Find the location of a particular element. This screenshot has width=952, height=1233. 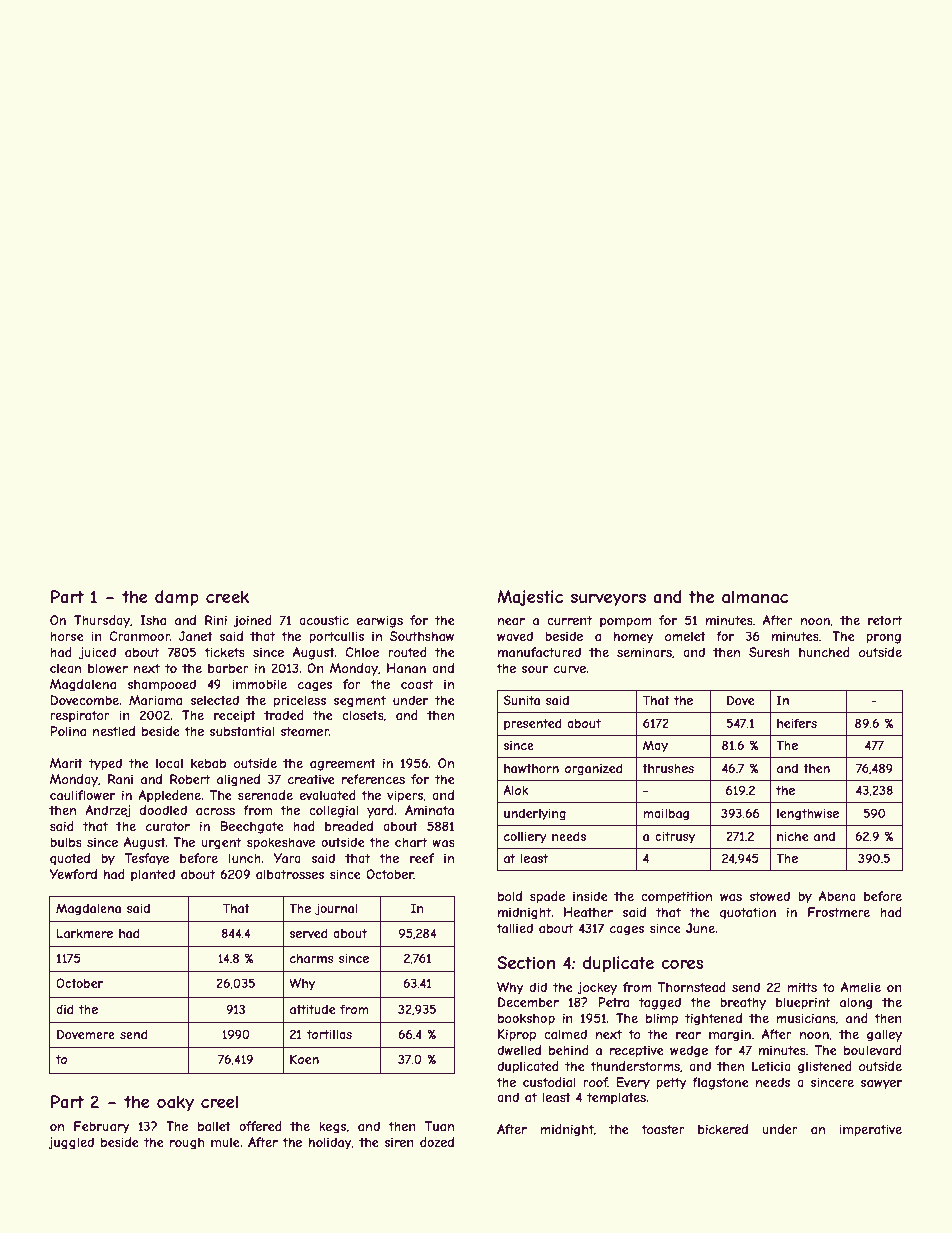

bickered is located at coordinates (723, 1129).
